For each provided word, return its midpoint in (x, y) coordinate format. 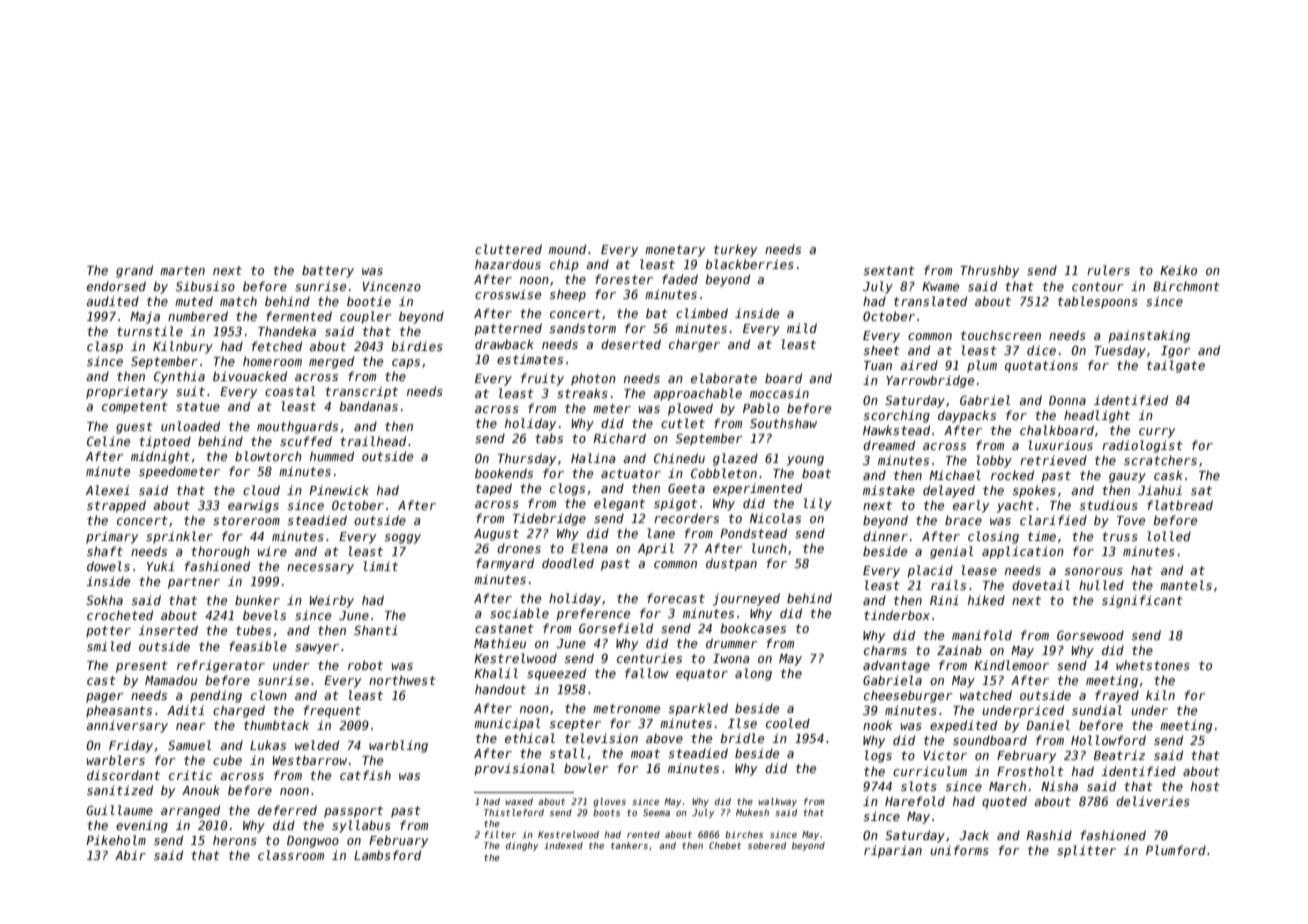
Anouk (201, 790)
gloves (609, 802)
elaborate (724, 378)
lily (818, 504)
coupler (366, 317)
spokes (1034, 491)
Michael (955, 475)
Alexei (108, 490)
